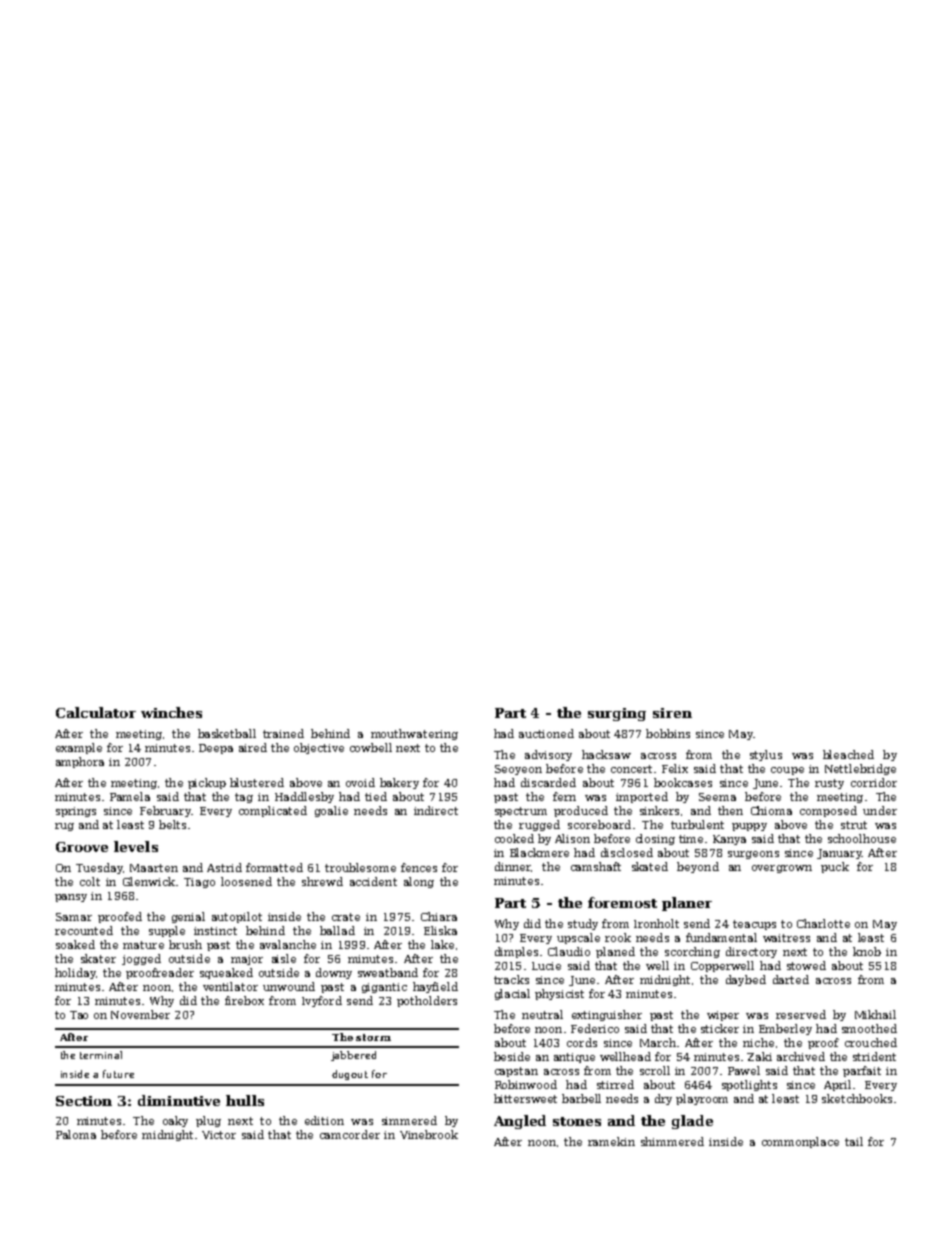 Image resolution: width=952 pixels, height=1233 pixels. I want to click on discarded, so click(548, 782).
